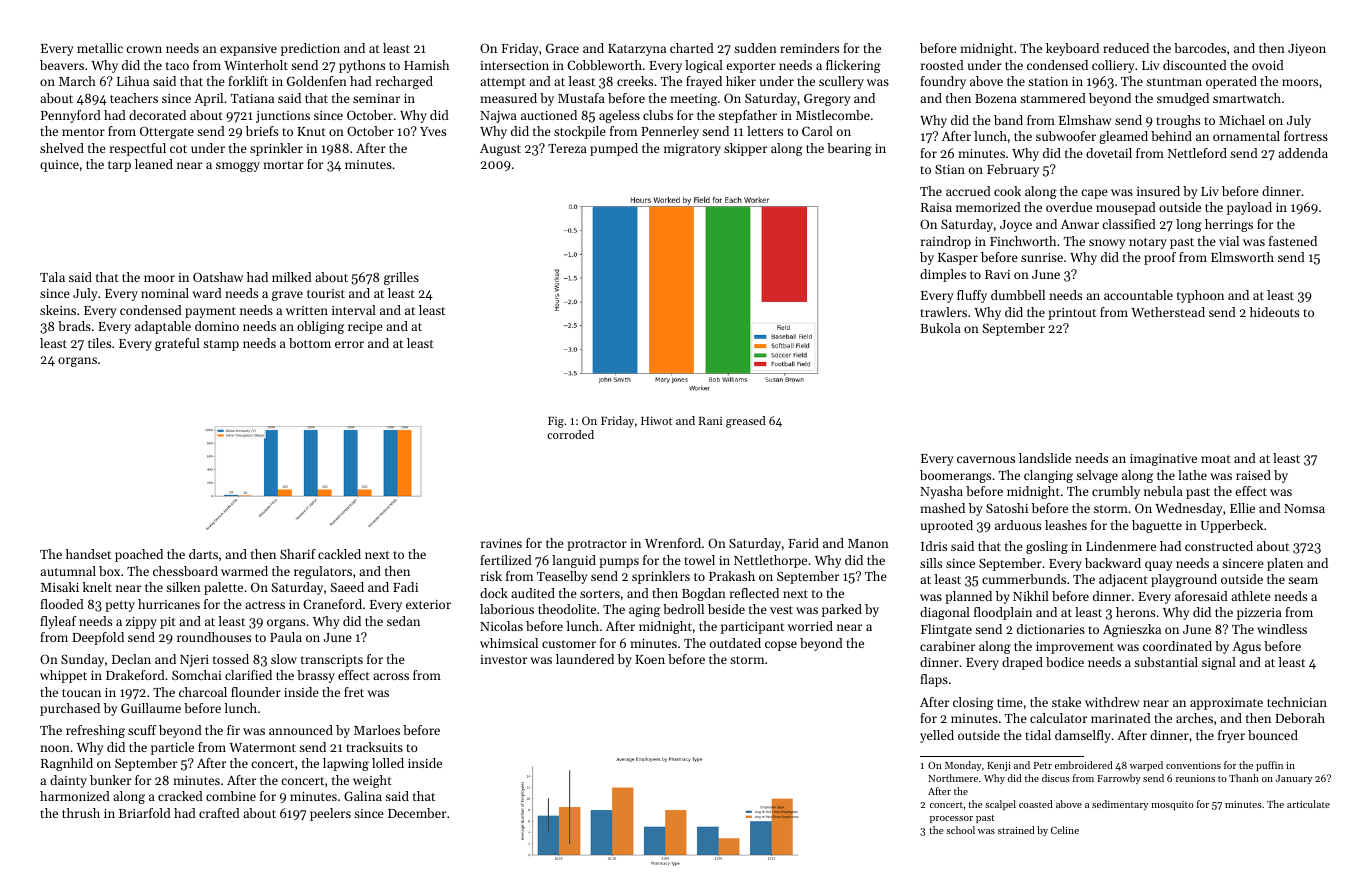 The height and width of the screenshot is (887, 1372). What do you see at coordinates (746, 422) in the screenshot?
I see `greased` at bounding box center [746, 422].
